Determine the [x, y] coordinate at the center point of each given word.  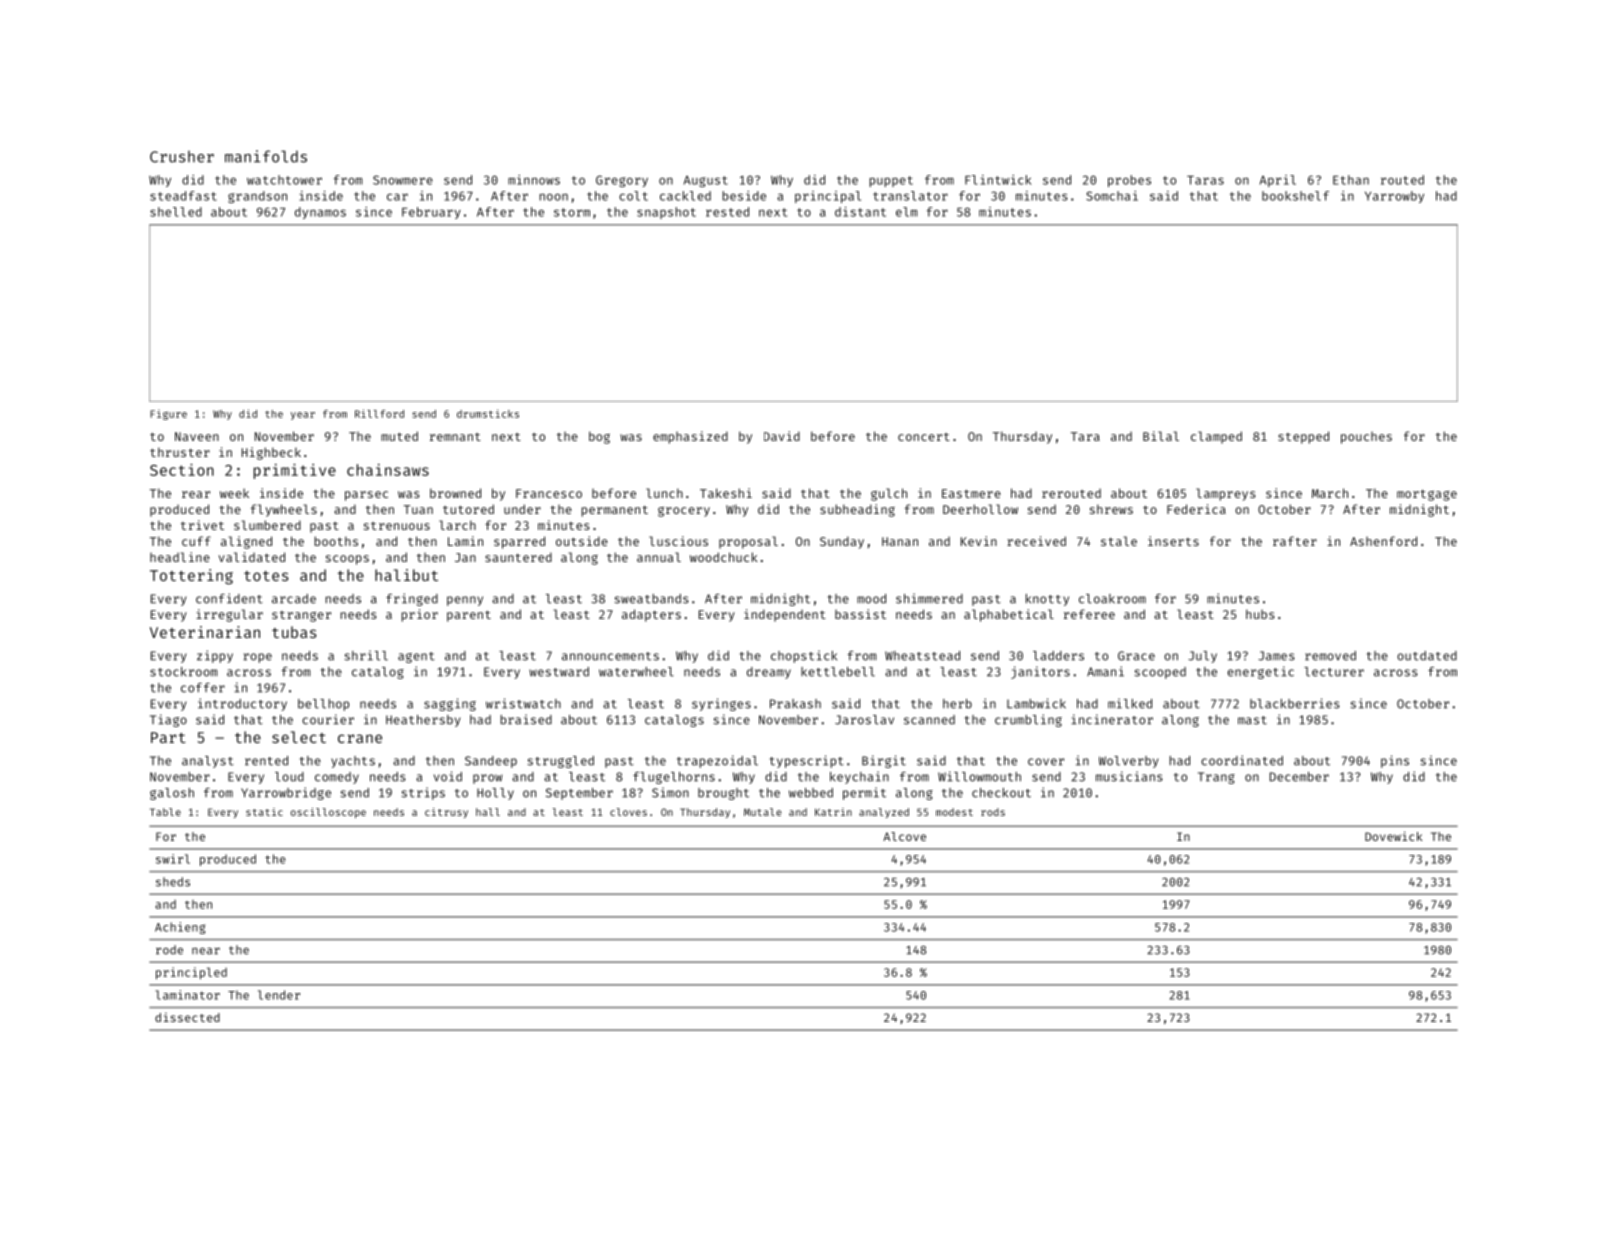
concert [924, 437]
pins [1395, 761]
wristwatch [523, 703]
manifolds [266, 156]
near [206, 951]
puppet [891, 181]
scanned [929, 720]
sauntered [518, 557]
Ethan [1351, 180]
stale [1119, 541]
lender [279, 995]
